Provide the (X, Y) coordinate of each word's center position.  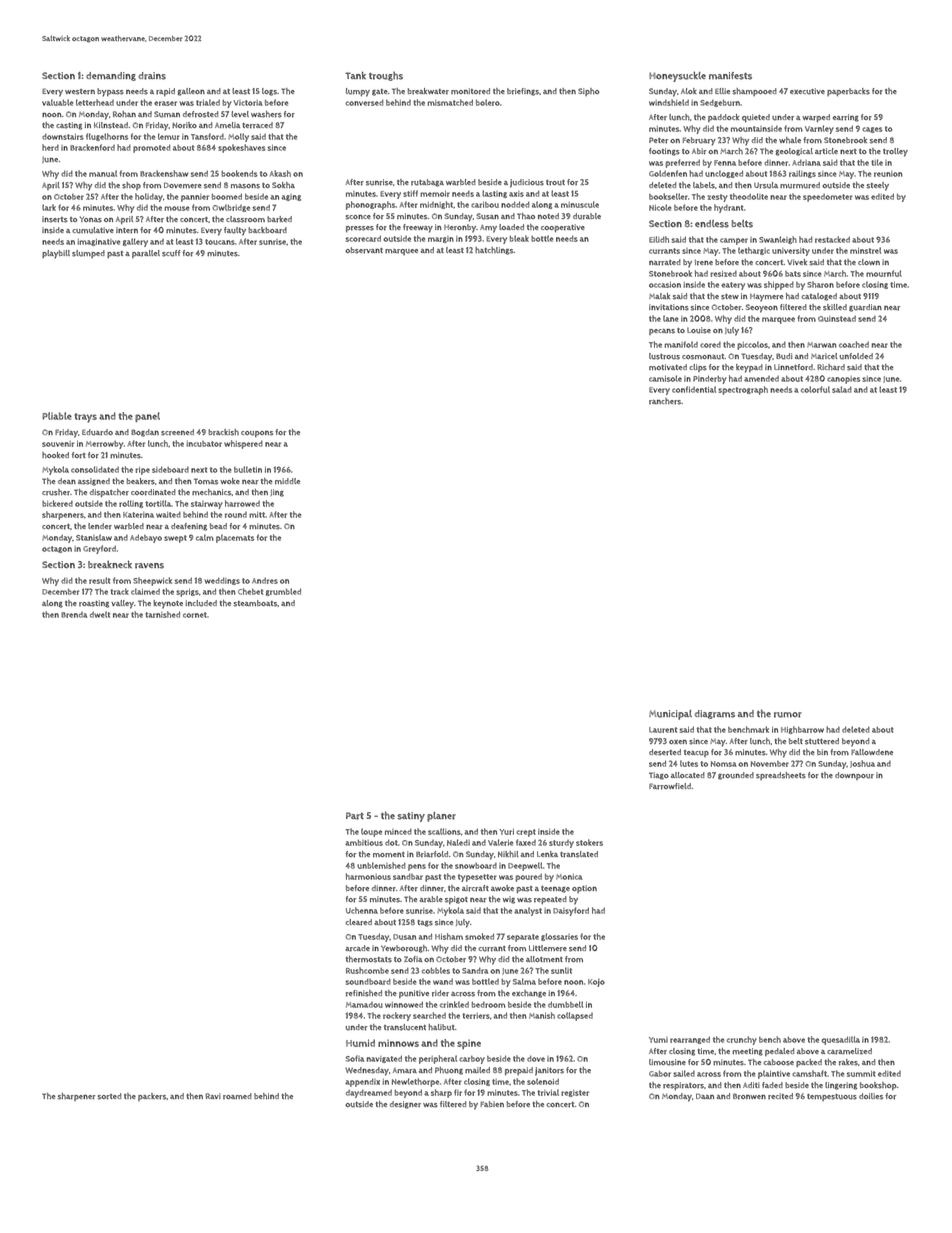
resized (723, 274)
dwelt (100, 614)
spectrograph (743, 390)
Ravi (213, 1096)
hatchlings (494, 251)
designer (405, 1105)
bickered (57, 503)
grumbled (283, 592)
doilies (871, 1096)
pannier (195, 198)
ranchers (665, 401)
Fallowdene (872, 752)
